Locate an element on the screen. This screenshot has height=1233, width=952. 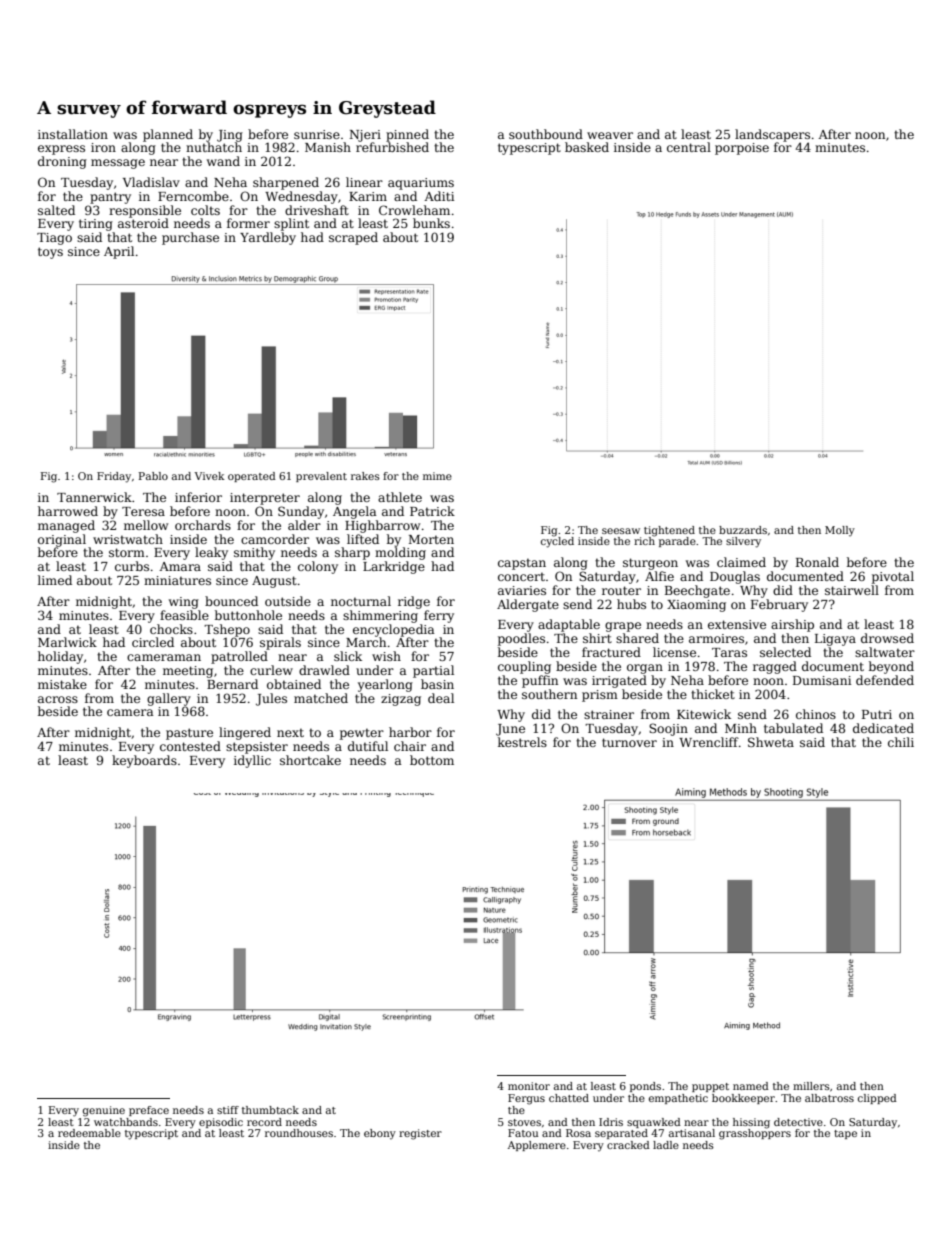
tape is located at coordinates (845, 1134).
